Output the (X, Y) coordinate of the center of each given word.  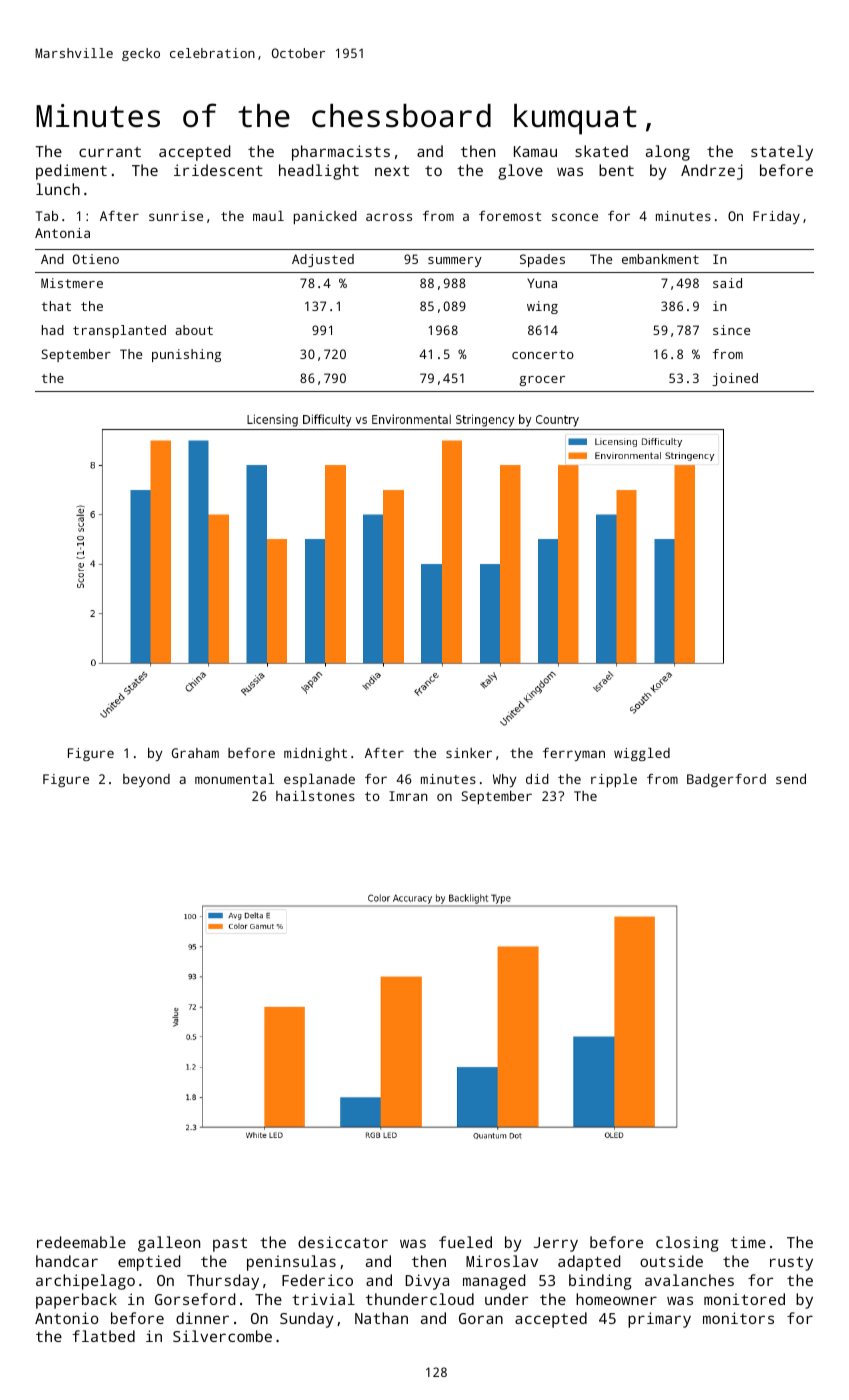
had (53, 330)
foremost (510, 215)
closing (687, 1244)
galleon (169, 1244)
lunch (58, 189)
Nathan (381, 1318)
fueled (465, 1242)
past (230, 1244)
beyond (146, 780)
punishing (186, 355)
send (791, 779)
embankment (660, 259)
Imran (408, 796)
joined (735, 379)
